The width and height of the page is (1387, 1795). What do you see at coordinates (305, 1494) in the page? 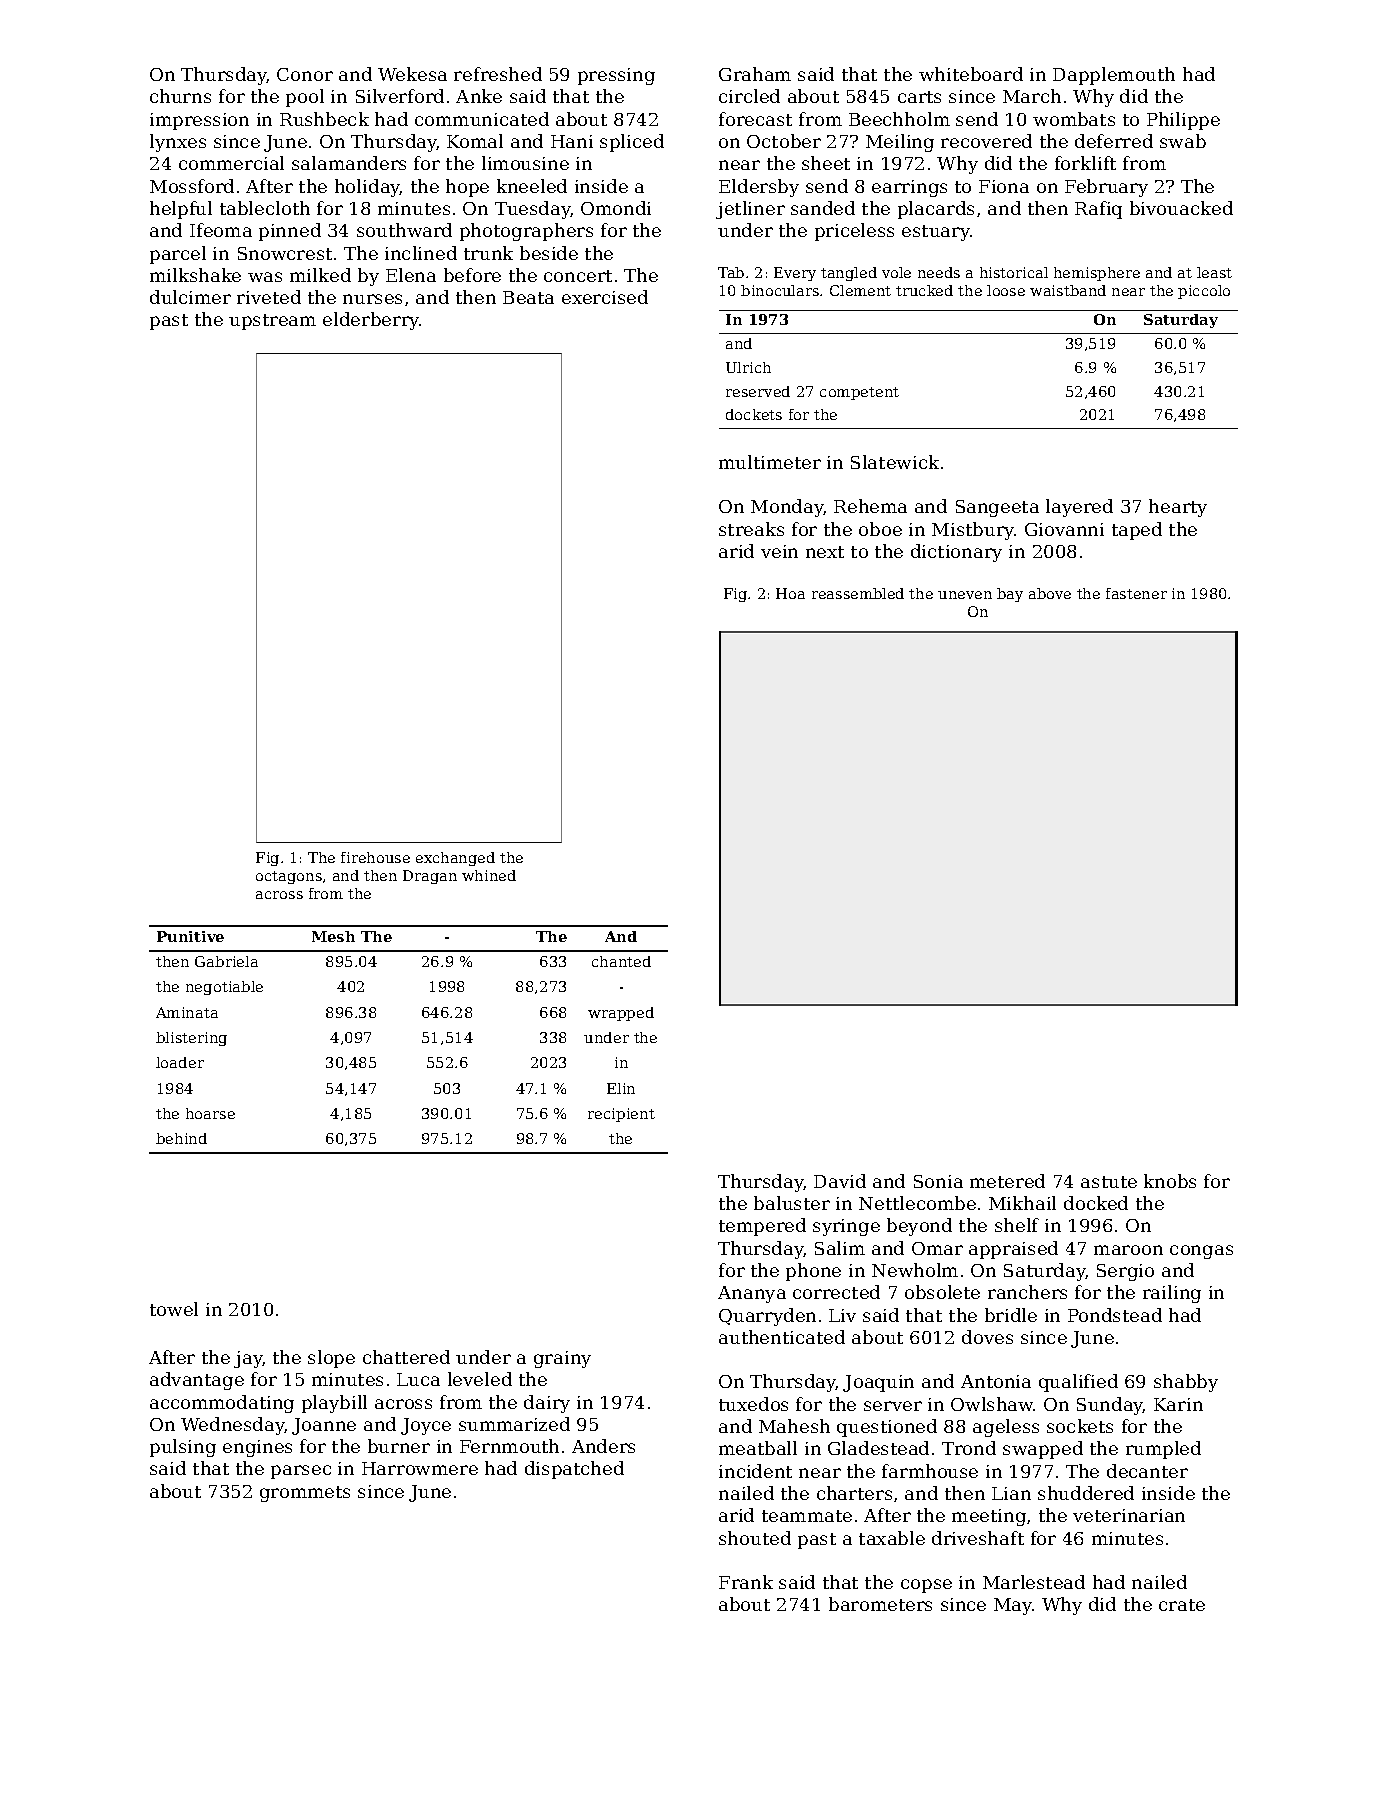
I see `grommets` at bounding box center [305, 1494].
